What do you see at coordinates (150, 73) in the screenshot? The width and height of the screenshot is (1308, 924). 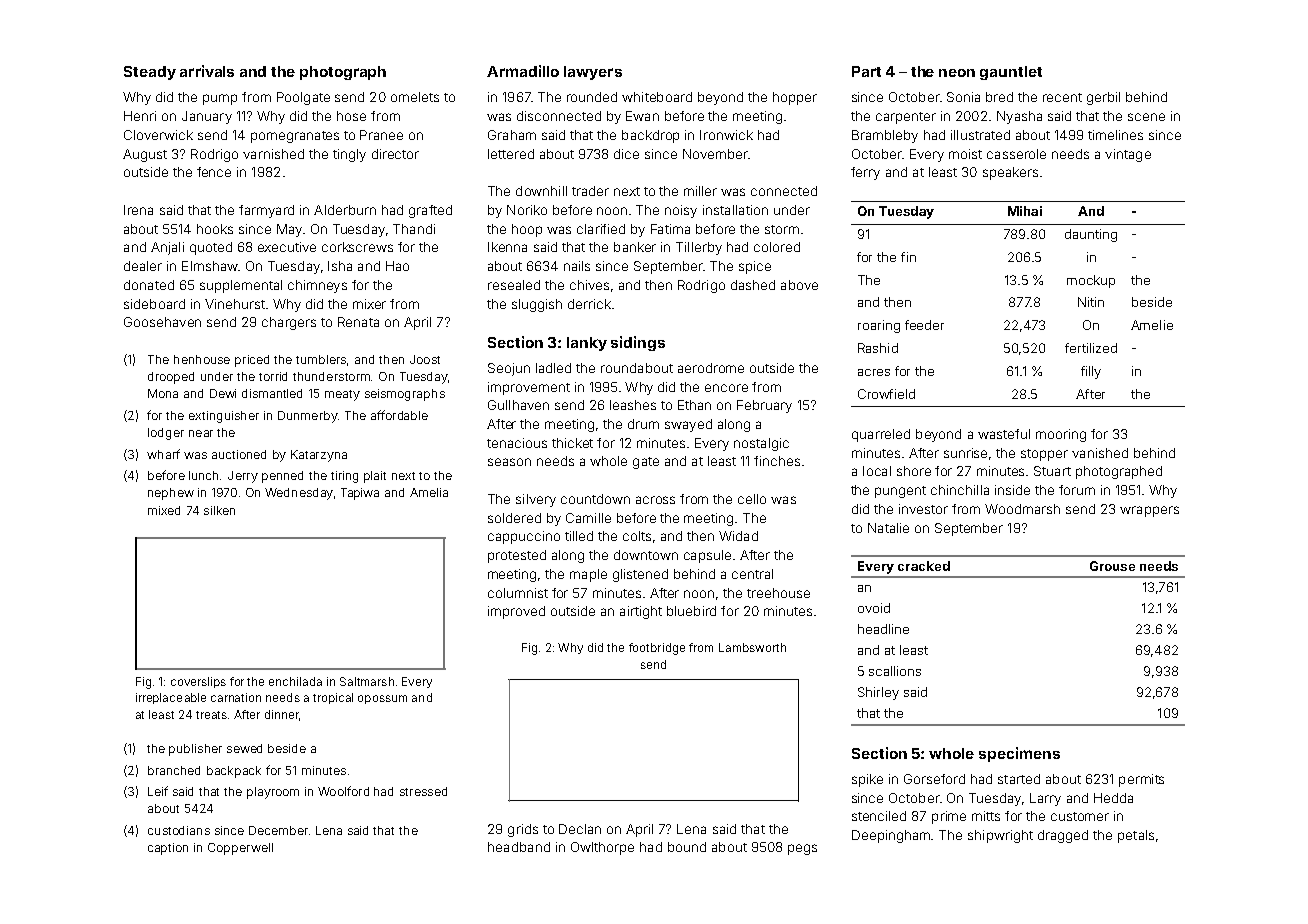 I see `Steady` at bounding box center [150, 73].
